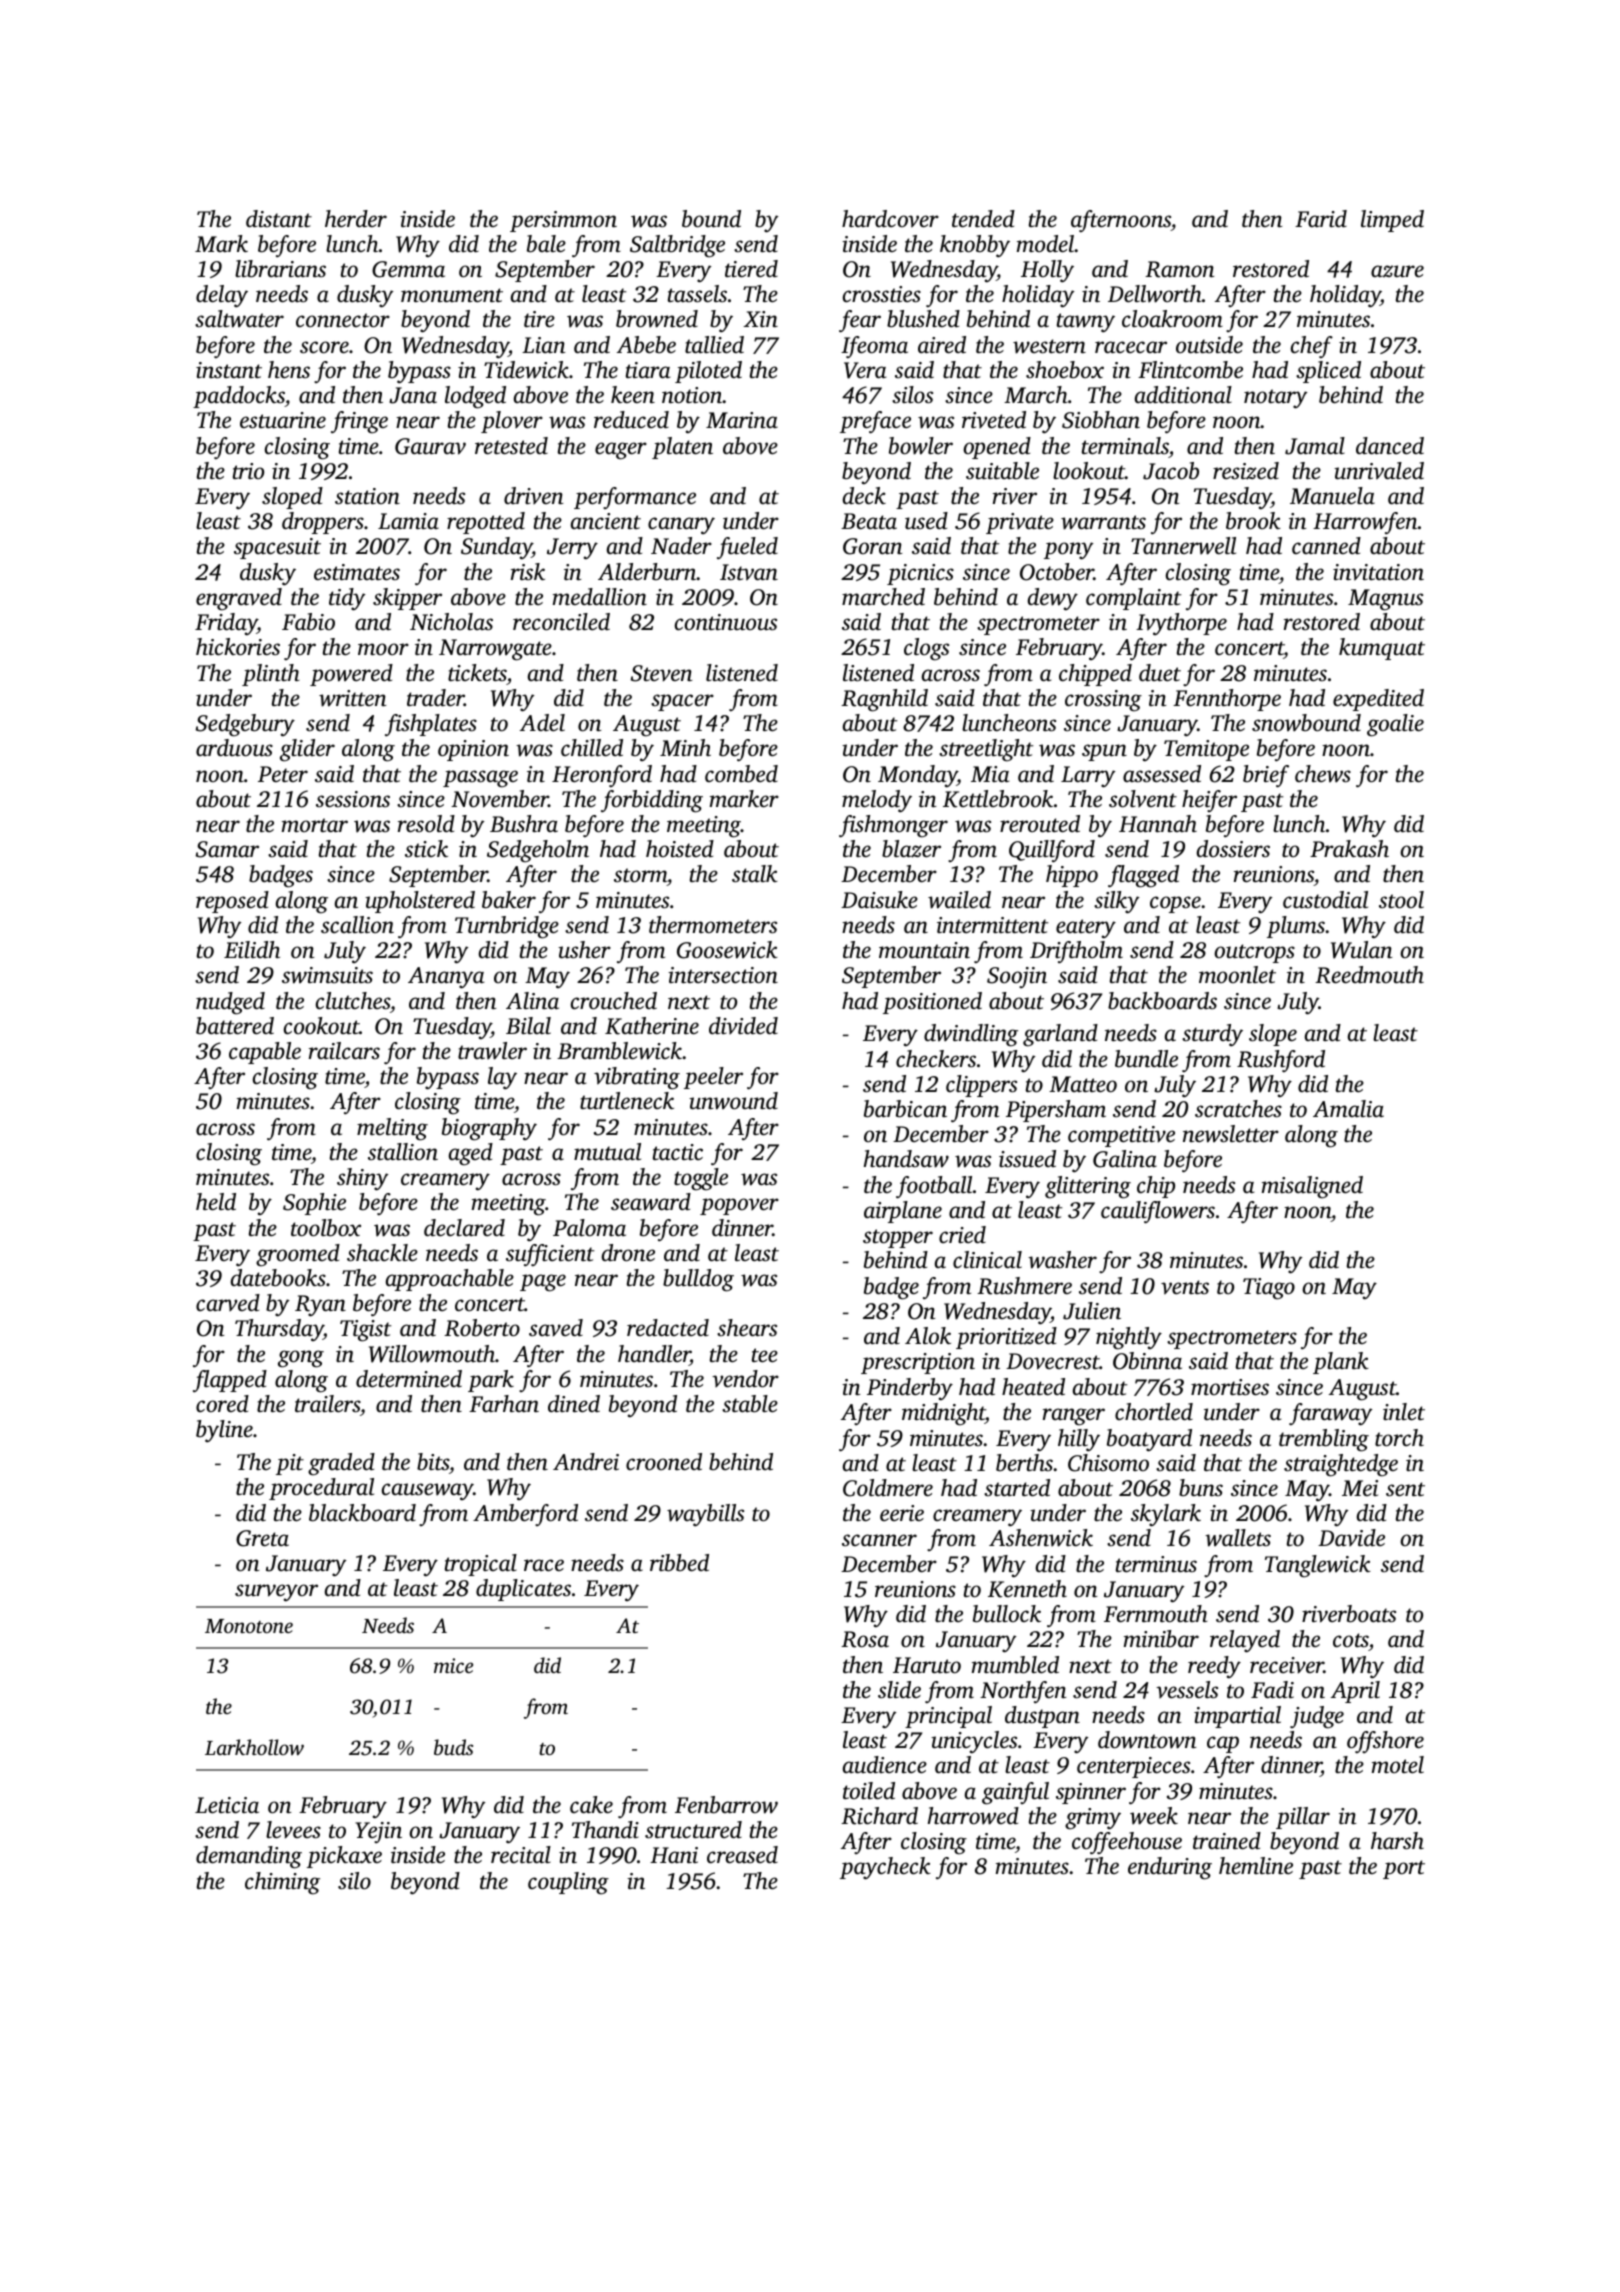 The image size is (1620, 2292). What do you see at coordinates (677, 246) in the screenshot?
I see `Saltbridge` at bounding box center [677, 246].
